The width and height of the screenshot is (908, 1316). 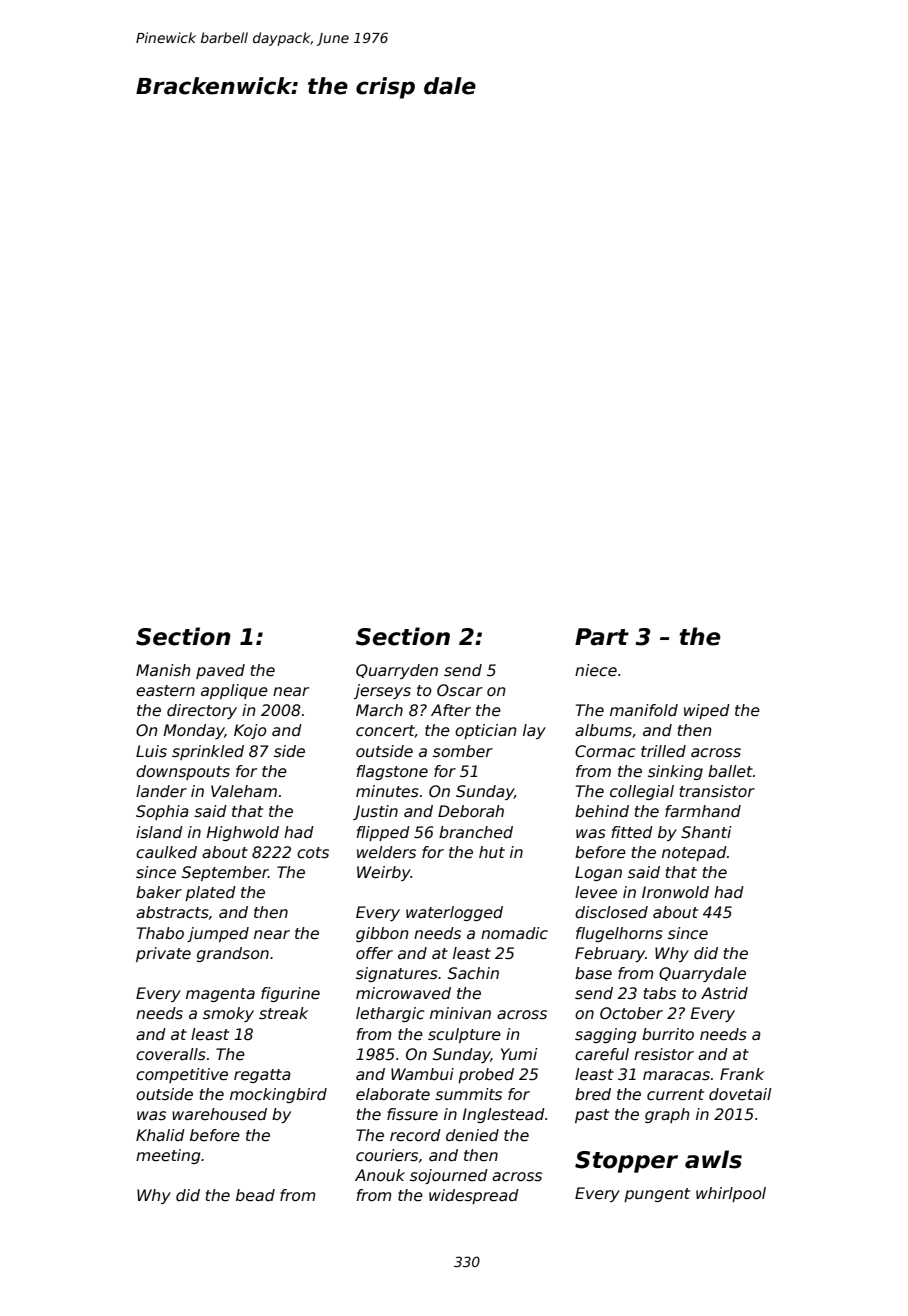 What do you see at coordinates (255, 1195) in the screenshot?
I see `bead` at bounding box center [255, 1195].
